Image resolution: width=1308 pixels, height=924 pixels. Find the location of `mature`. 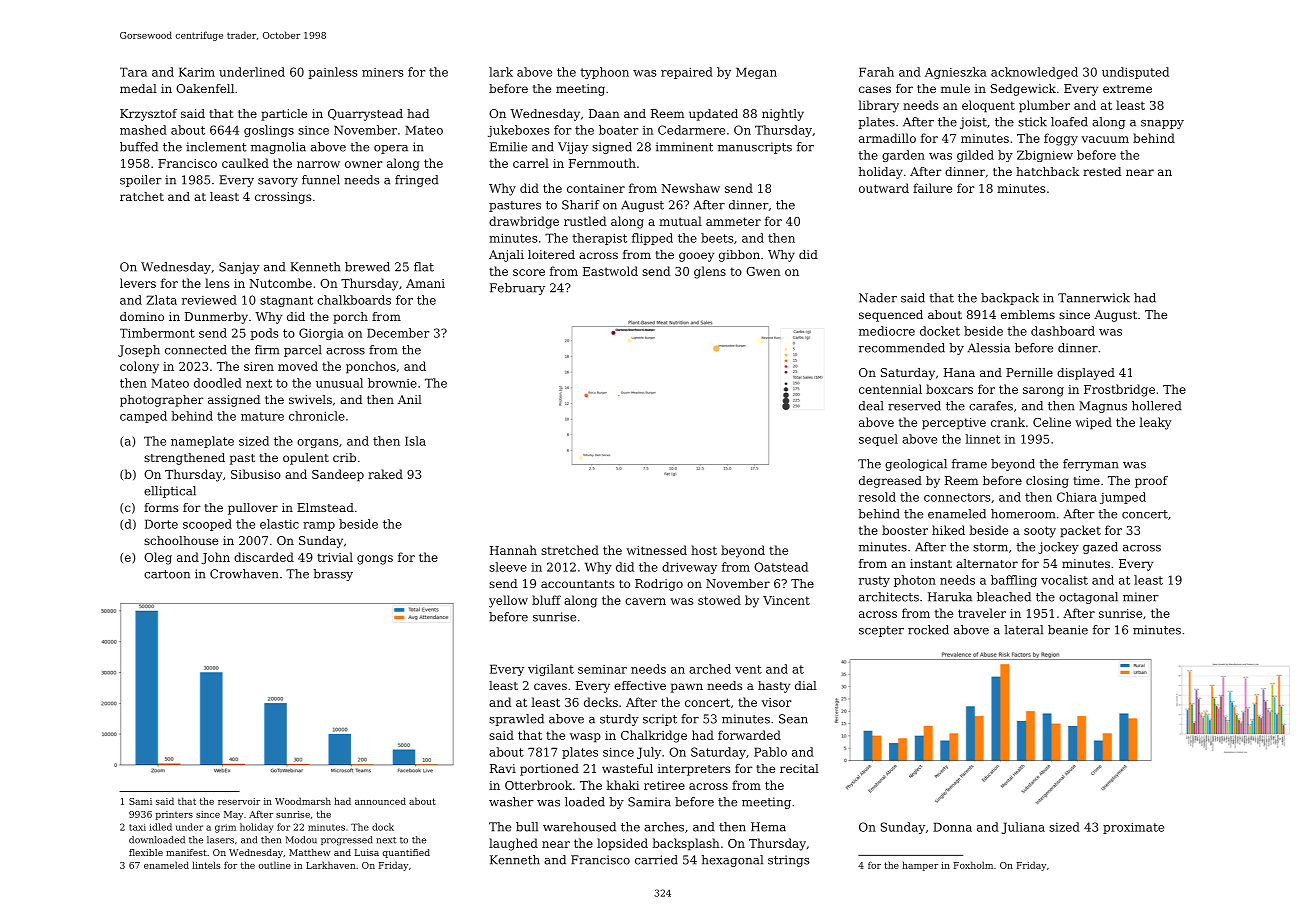

mature is located at coordinates (262, 416).
